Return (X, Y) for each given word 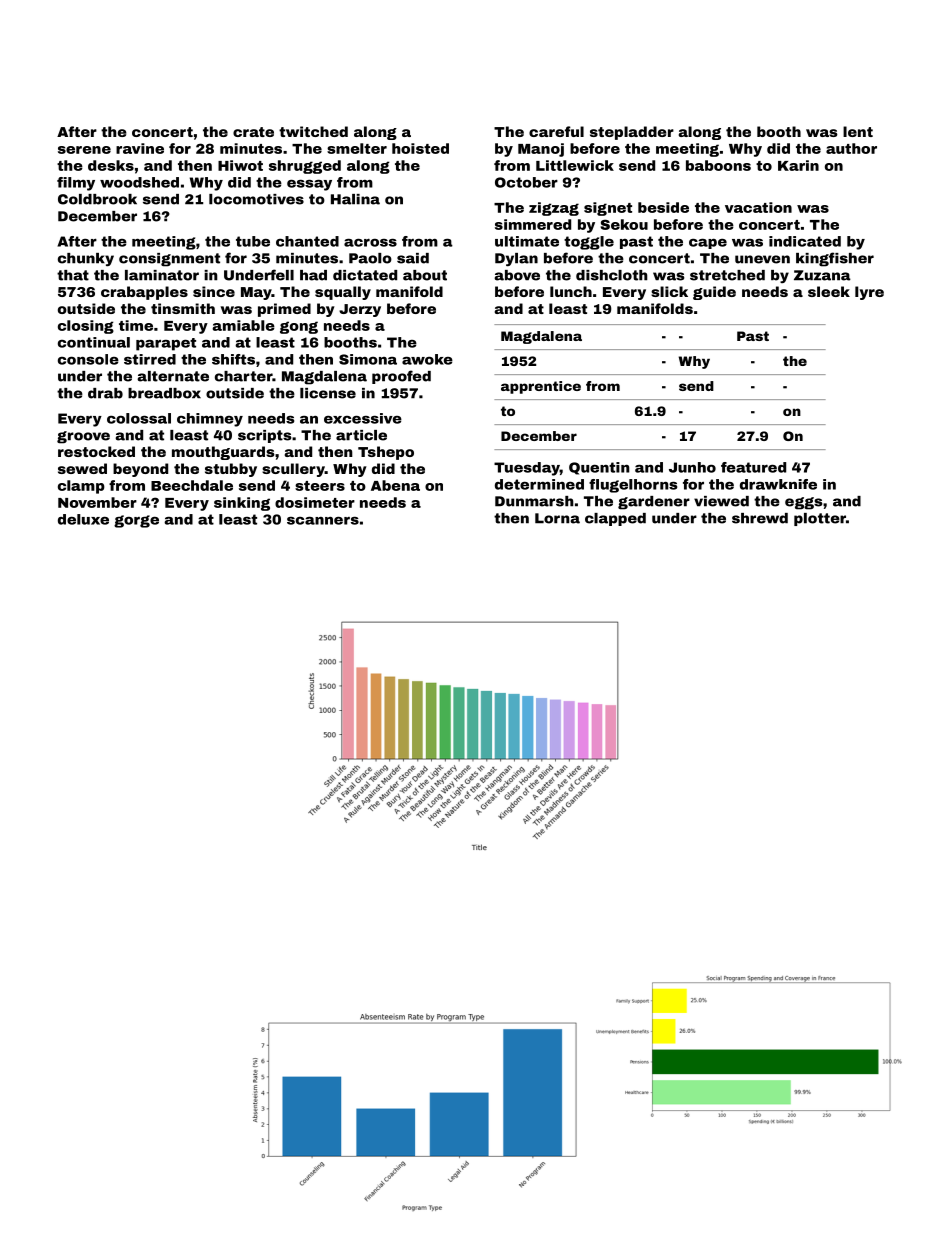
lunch (571, 291)
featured (753, 467)
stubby (231, 470)
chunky (86, 260)
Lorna (557, 518)
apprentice (541, 387)
